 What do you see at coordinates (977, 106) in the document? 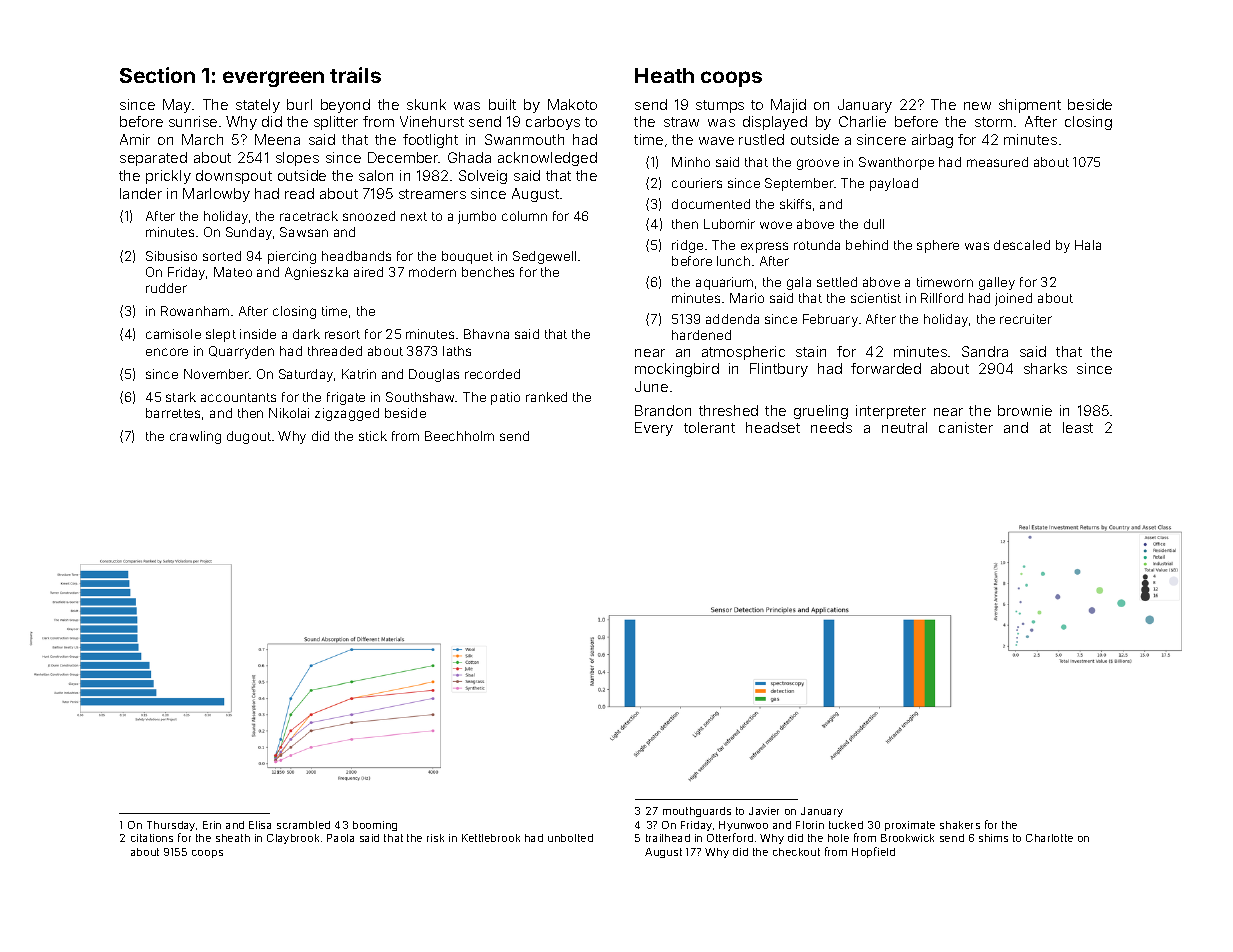
I see `new` at bounding box center [977, 106].
